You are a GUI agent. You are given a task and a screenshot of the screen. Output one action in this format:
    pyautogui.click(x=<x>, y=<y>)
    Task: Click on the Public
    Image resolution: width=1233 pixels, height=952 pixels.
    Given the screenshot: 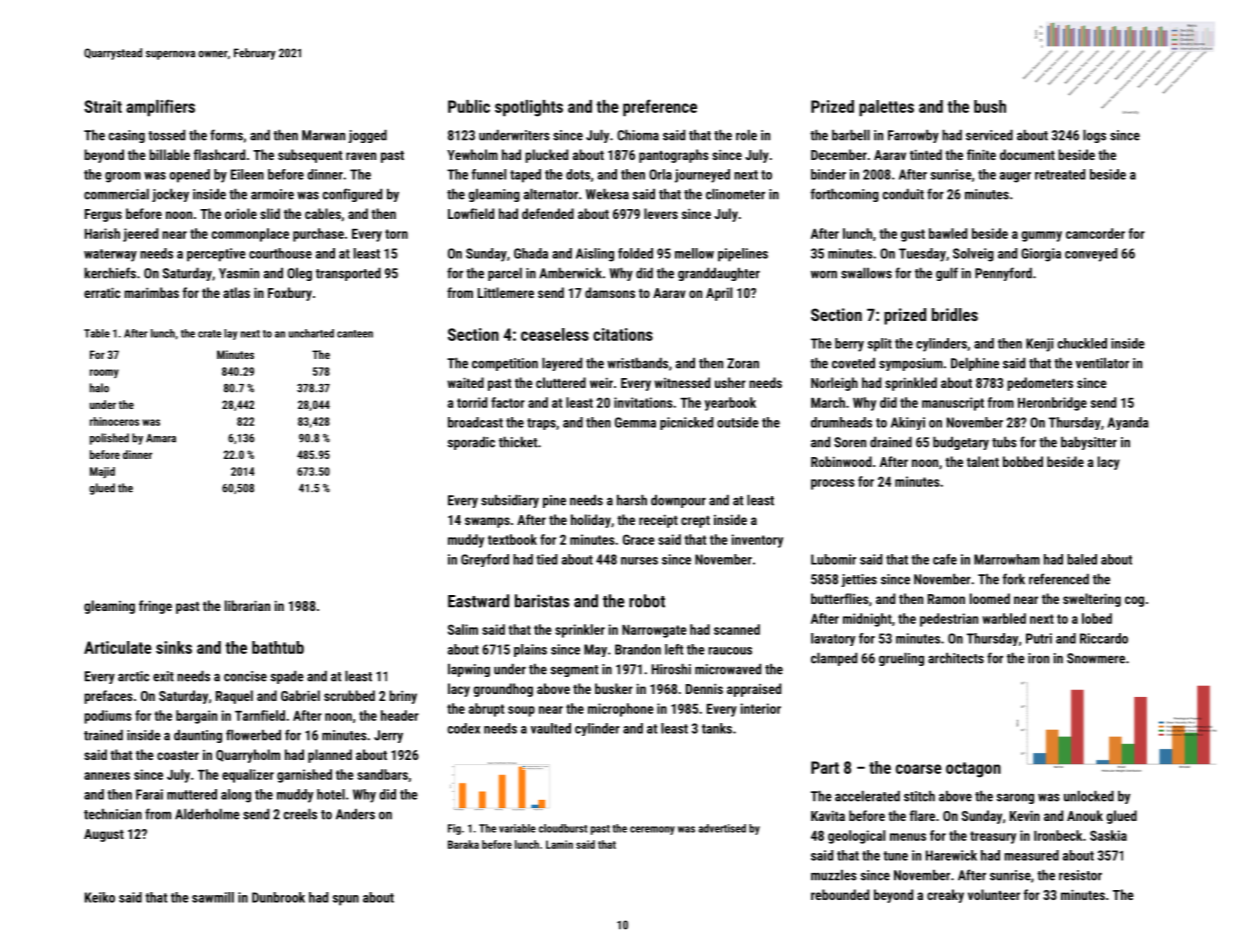 What is the action you would take?
    pyautogui.click(x=469, y=106)
